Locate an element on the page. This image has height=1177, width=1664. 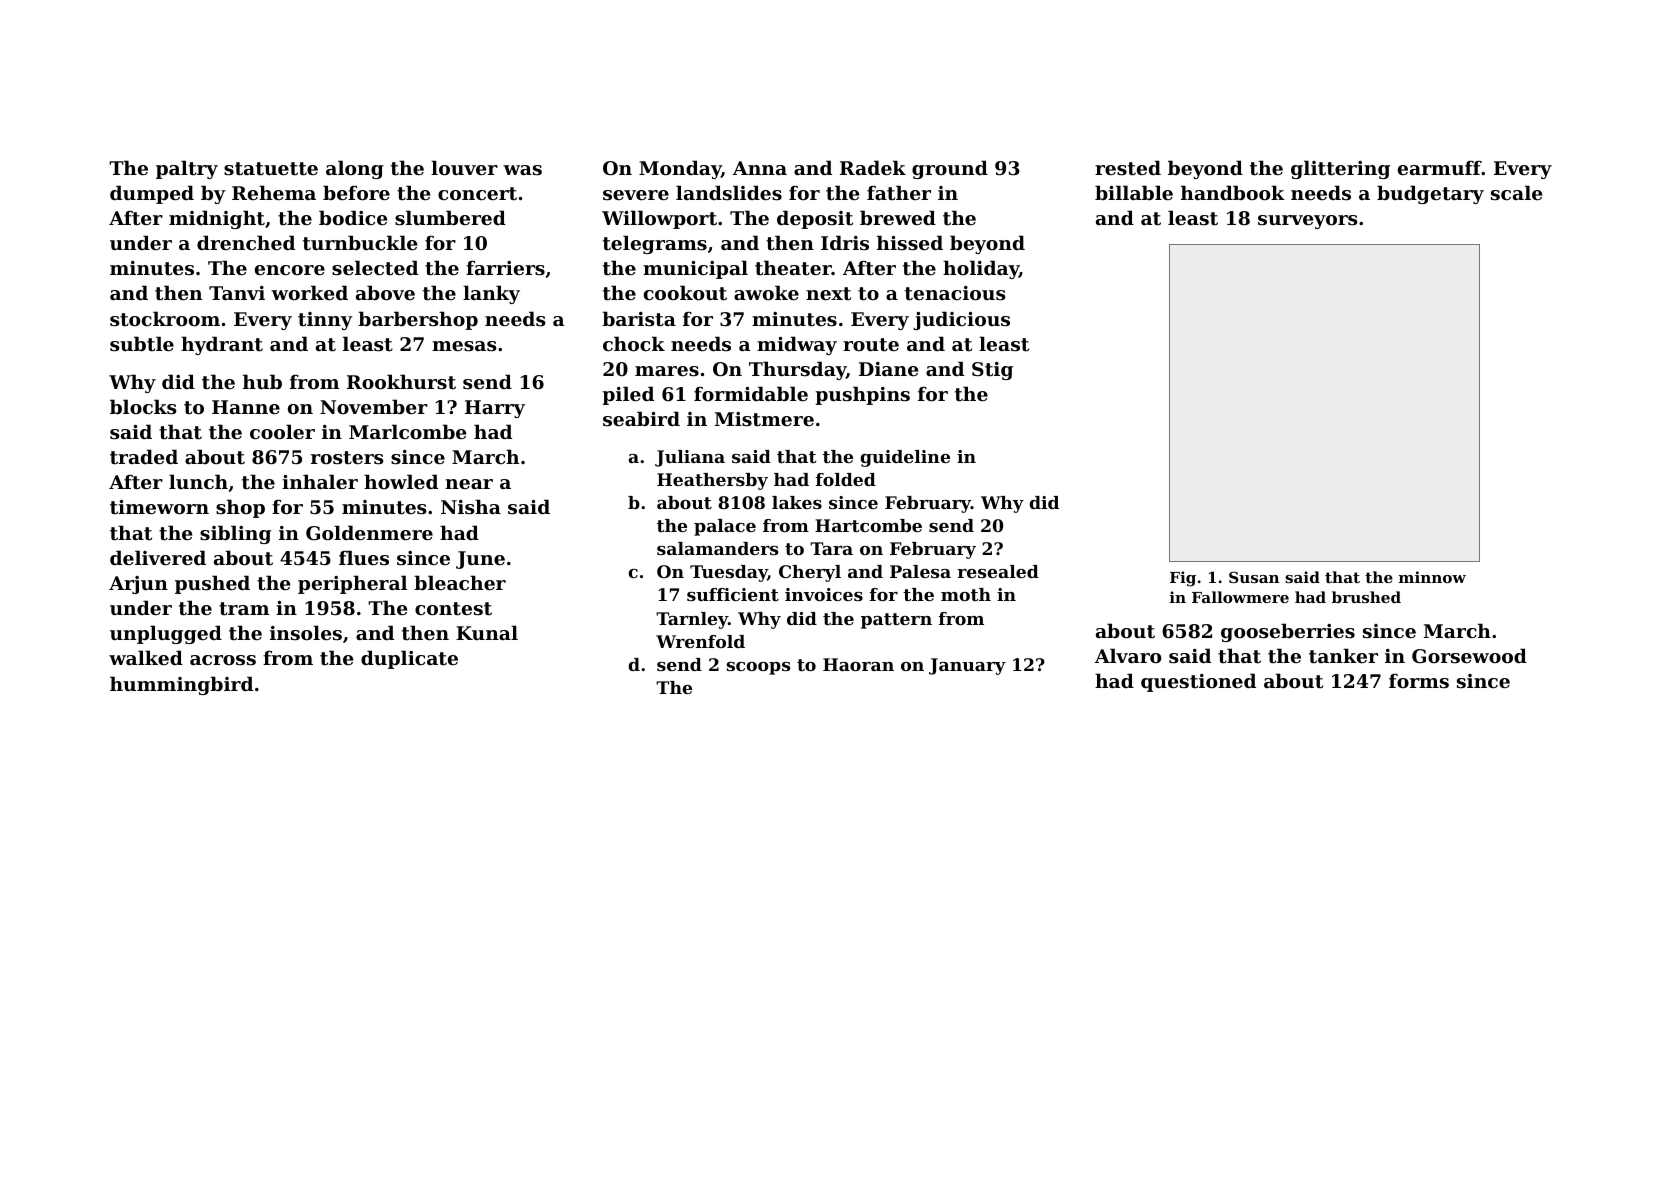
invoices is located at coordinates (824, 594).
